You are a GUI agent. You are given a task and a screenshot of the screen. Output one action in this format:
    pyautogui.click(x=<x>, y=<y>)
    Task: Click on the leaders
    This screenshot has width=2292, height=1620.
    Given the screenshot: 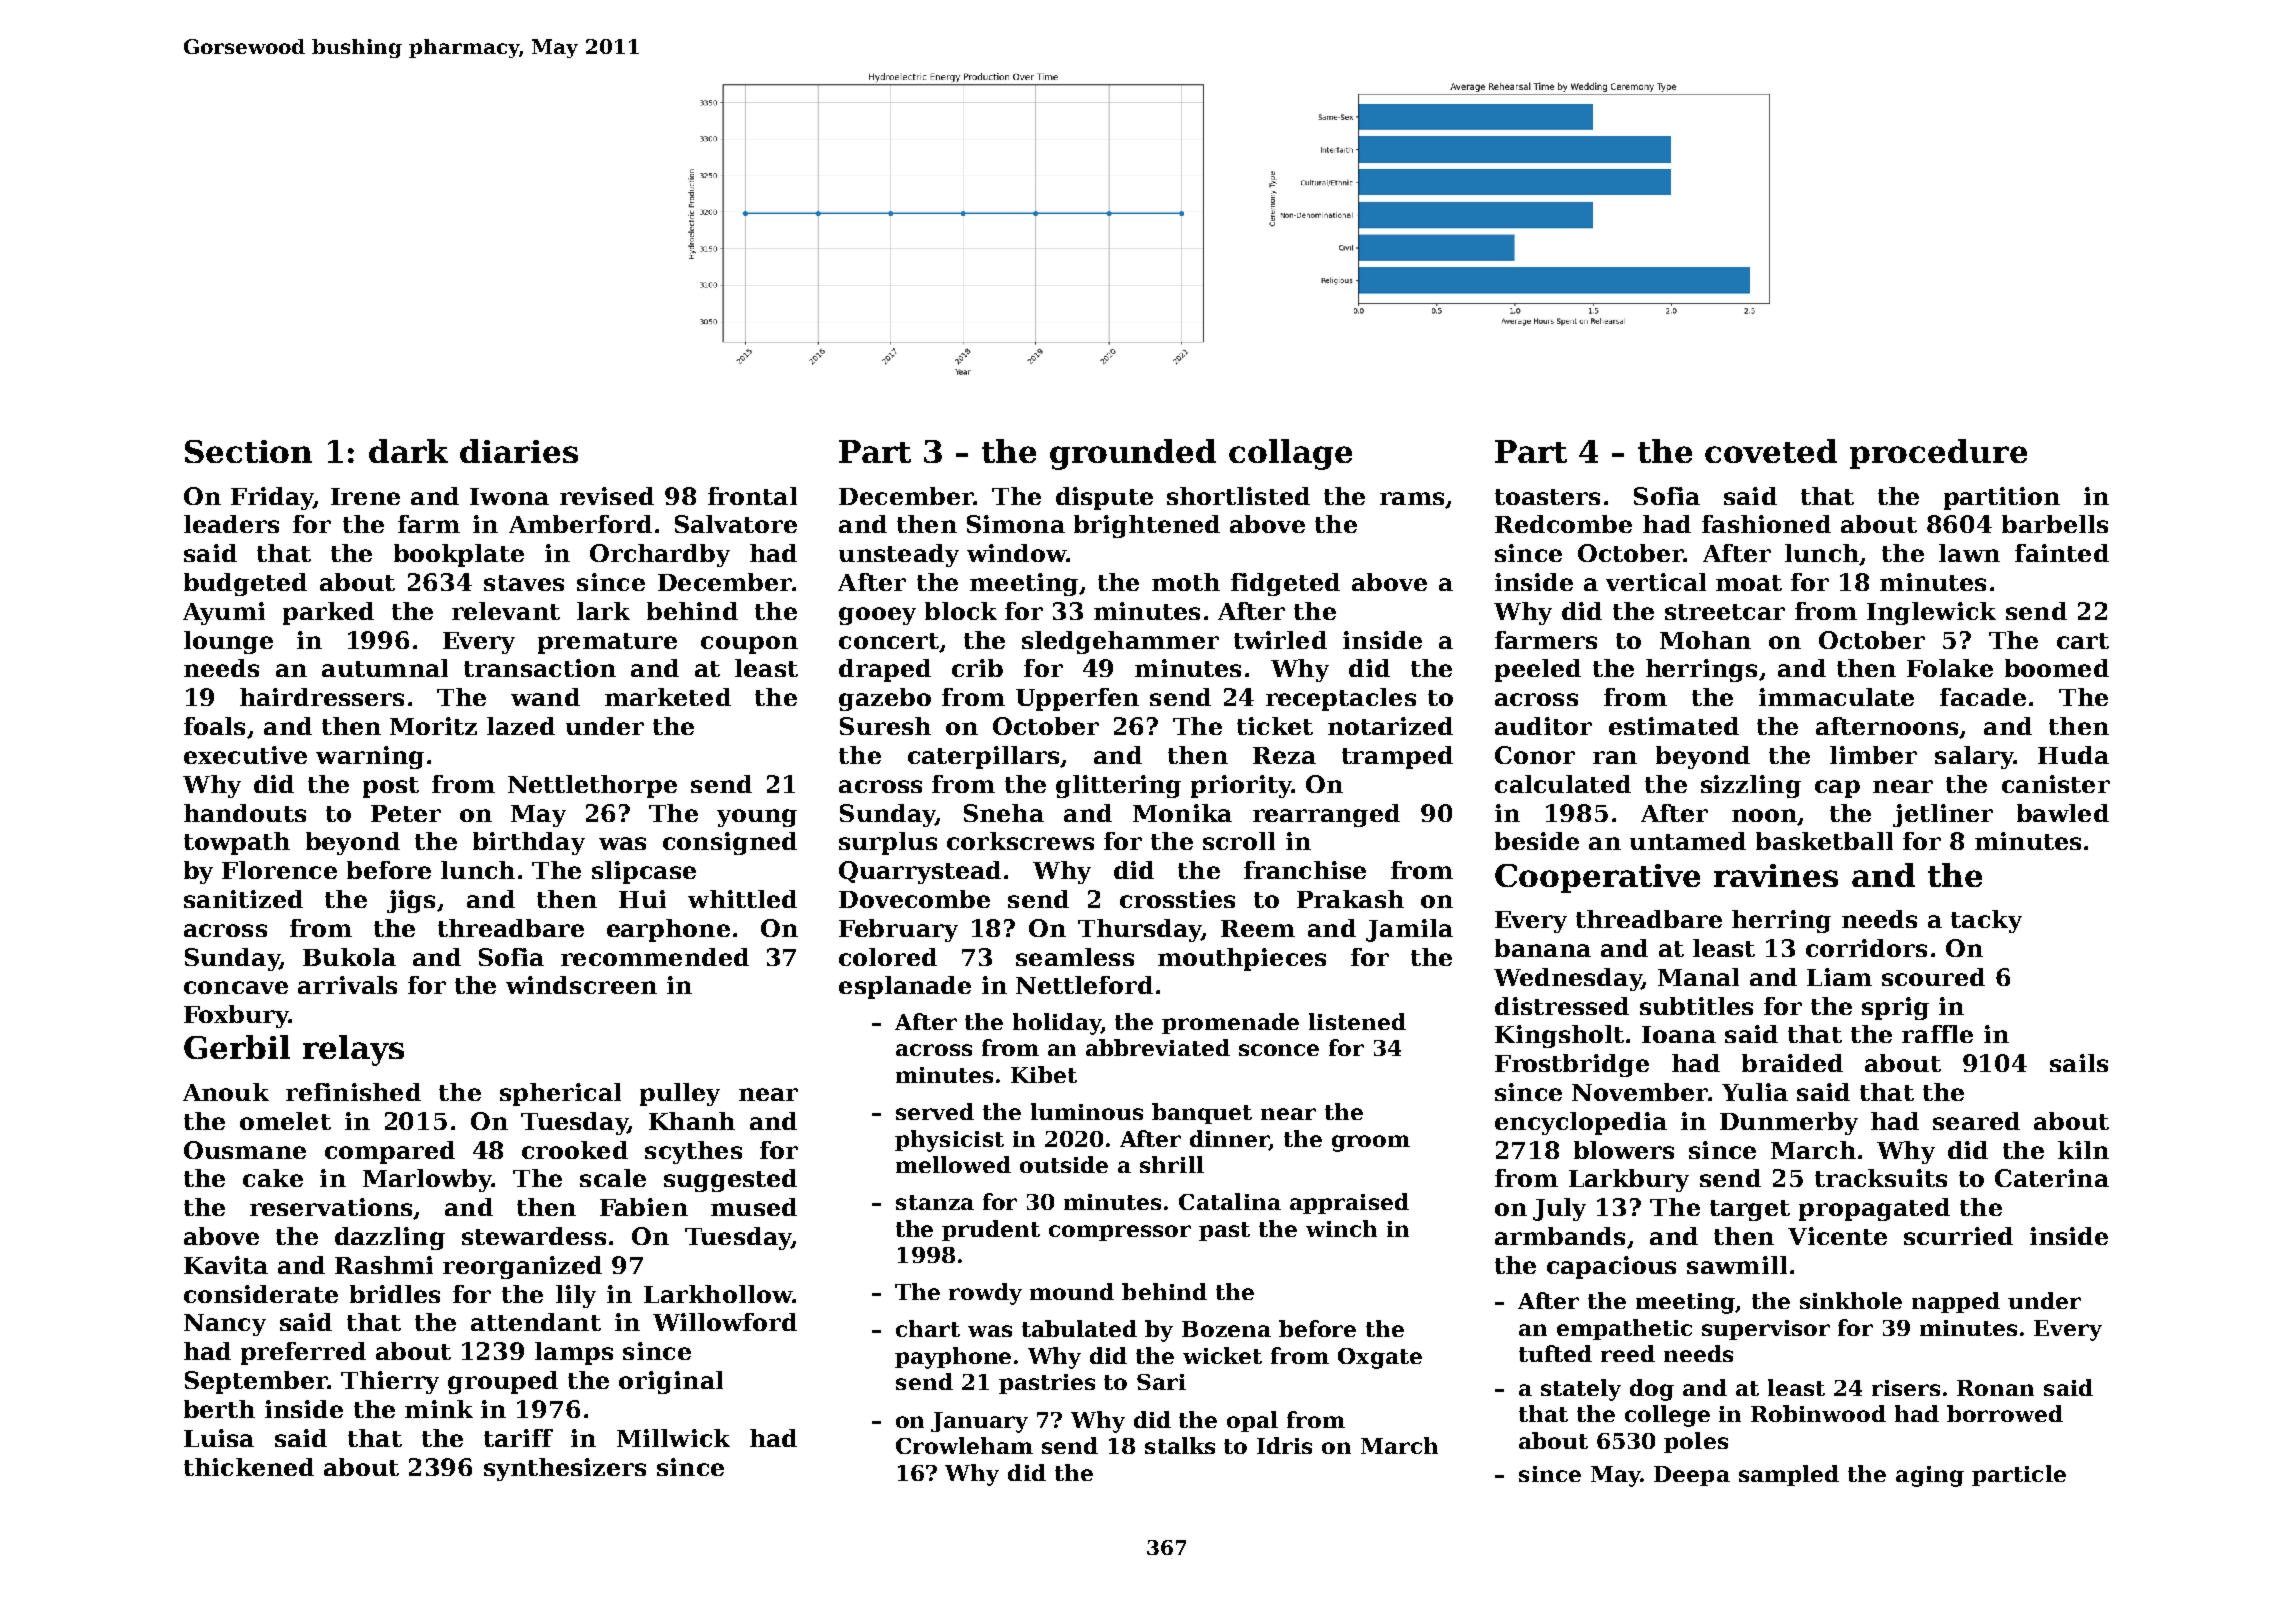 What is the action you would take?
    pyautogui.click(x=231, y=524)
